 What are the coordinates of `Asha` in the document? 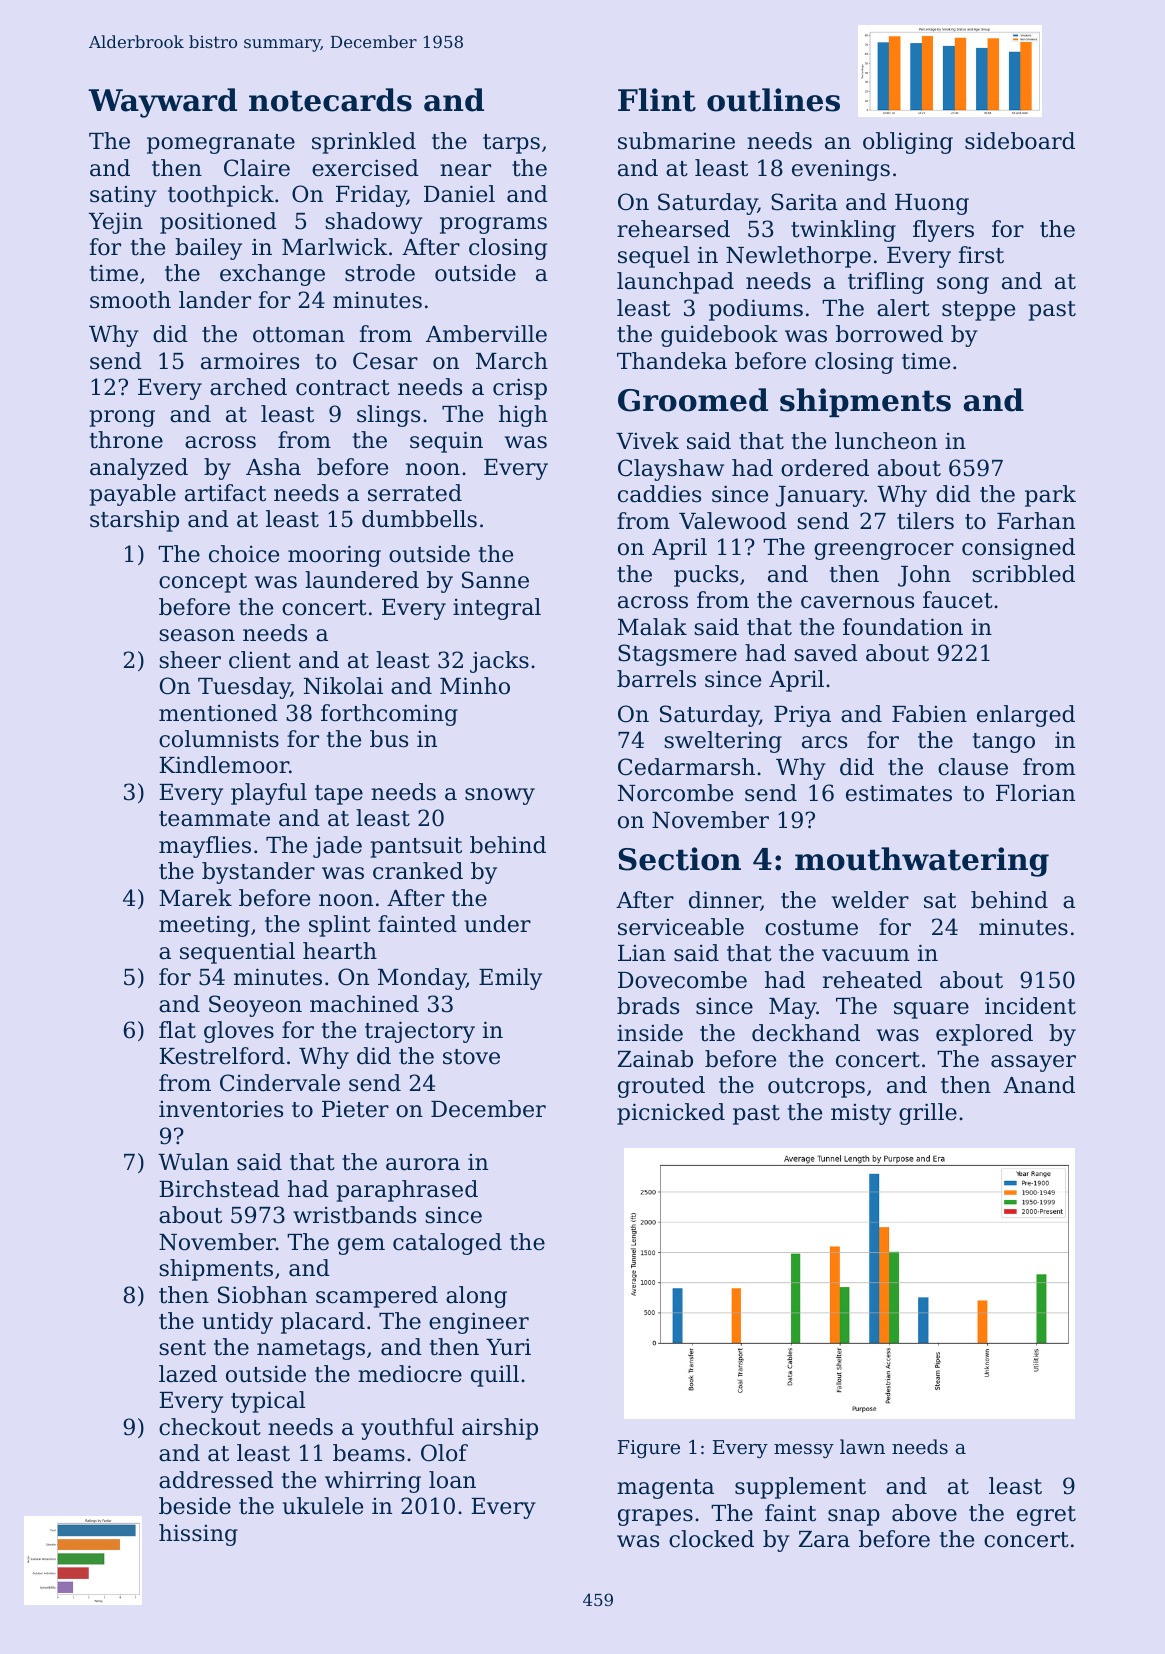 It's located at (273, 467).
